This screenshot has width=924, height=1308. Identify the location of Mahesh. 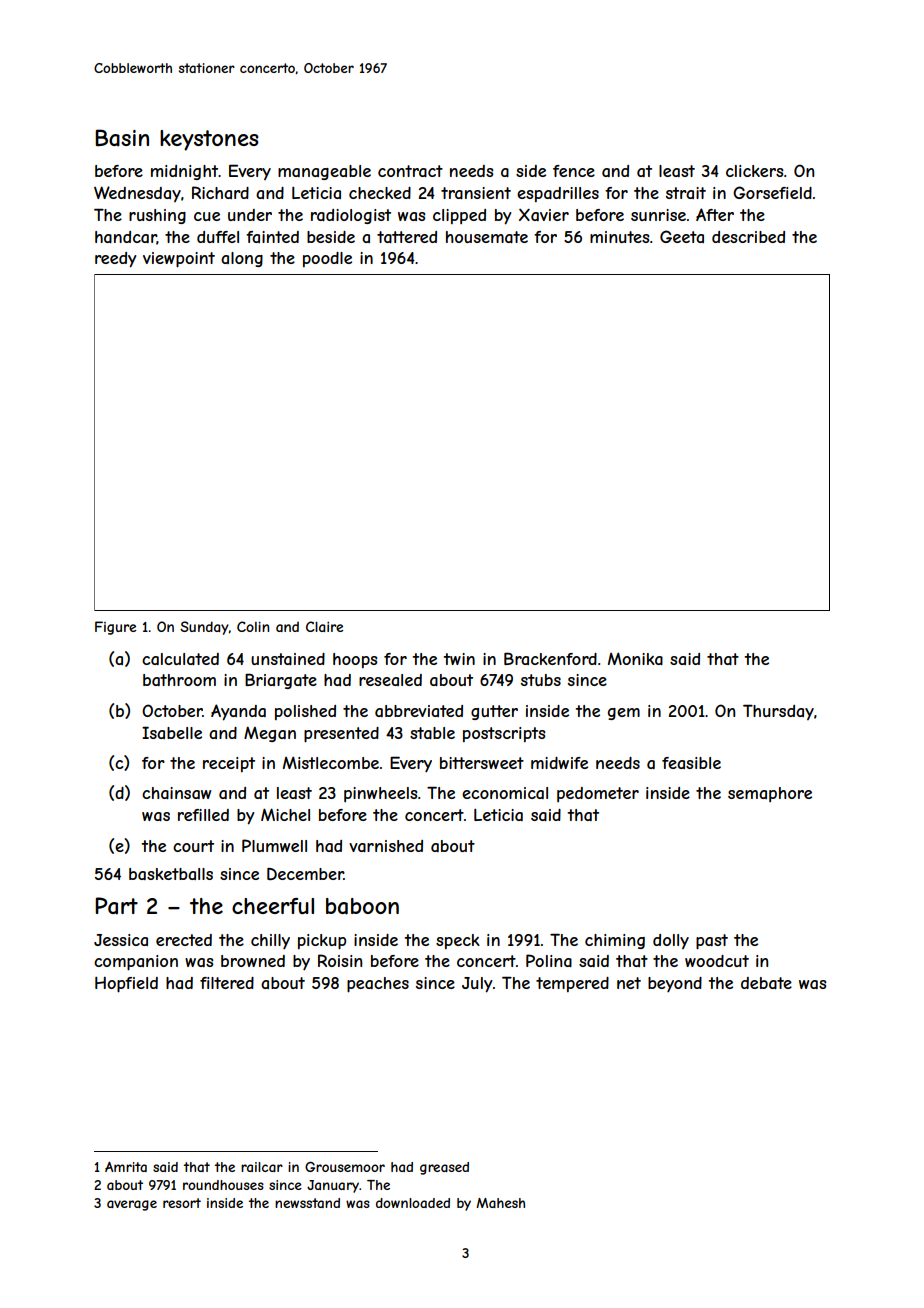
(500, 1203).
